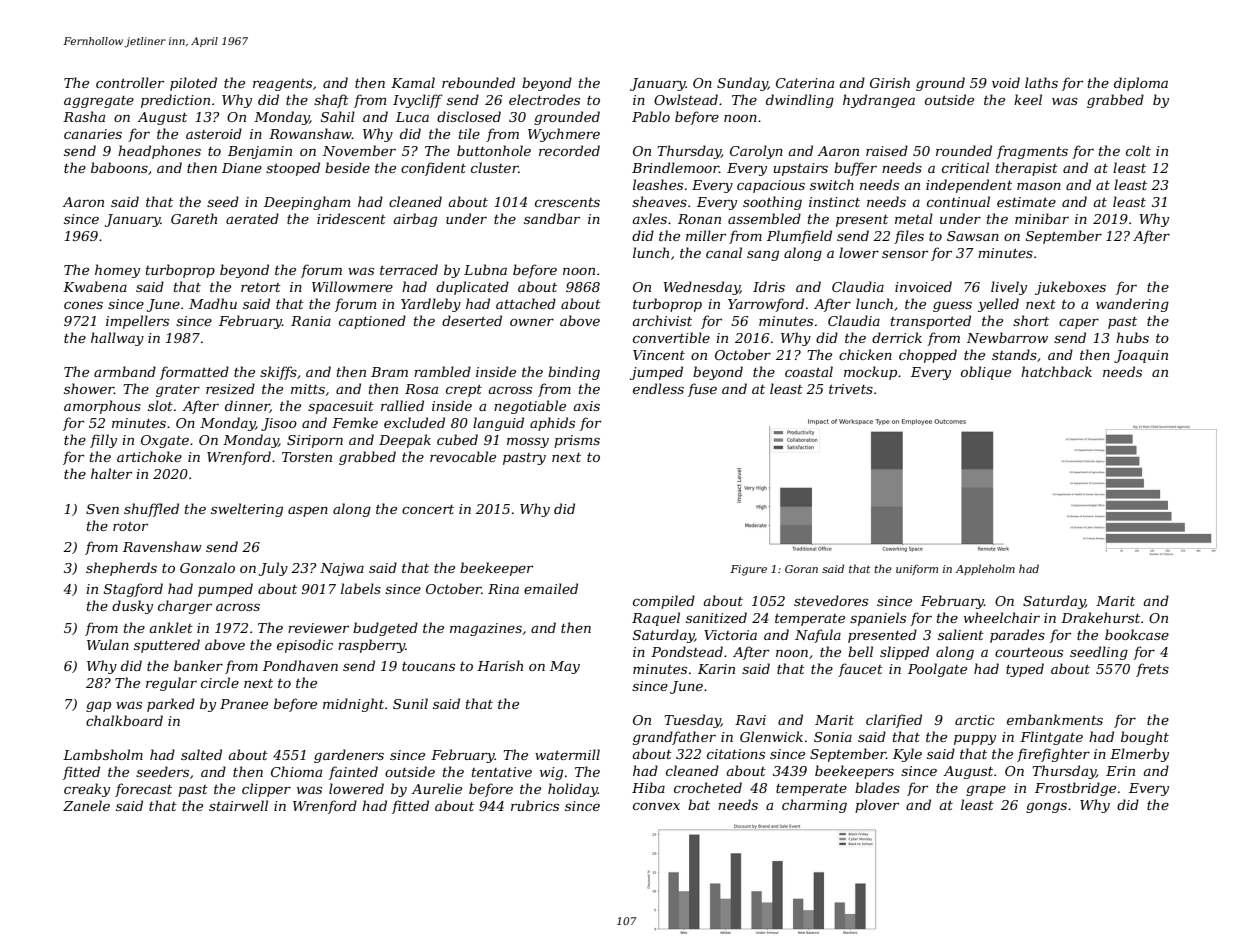  What do you see at coordinates (1039, 186) in the screenshot?
I see `mason` at bounding box center [1039, 186].
